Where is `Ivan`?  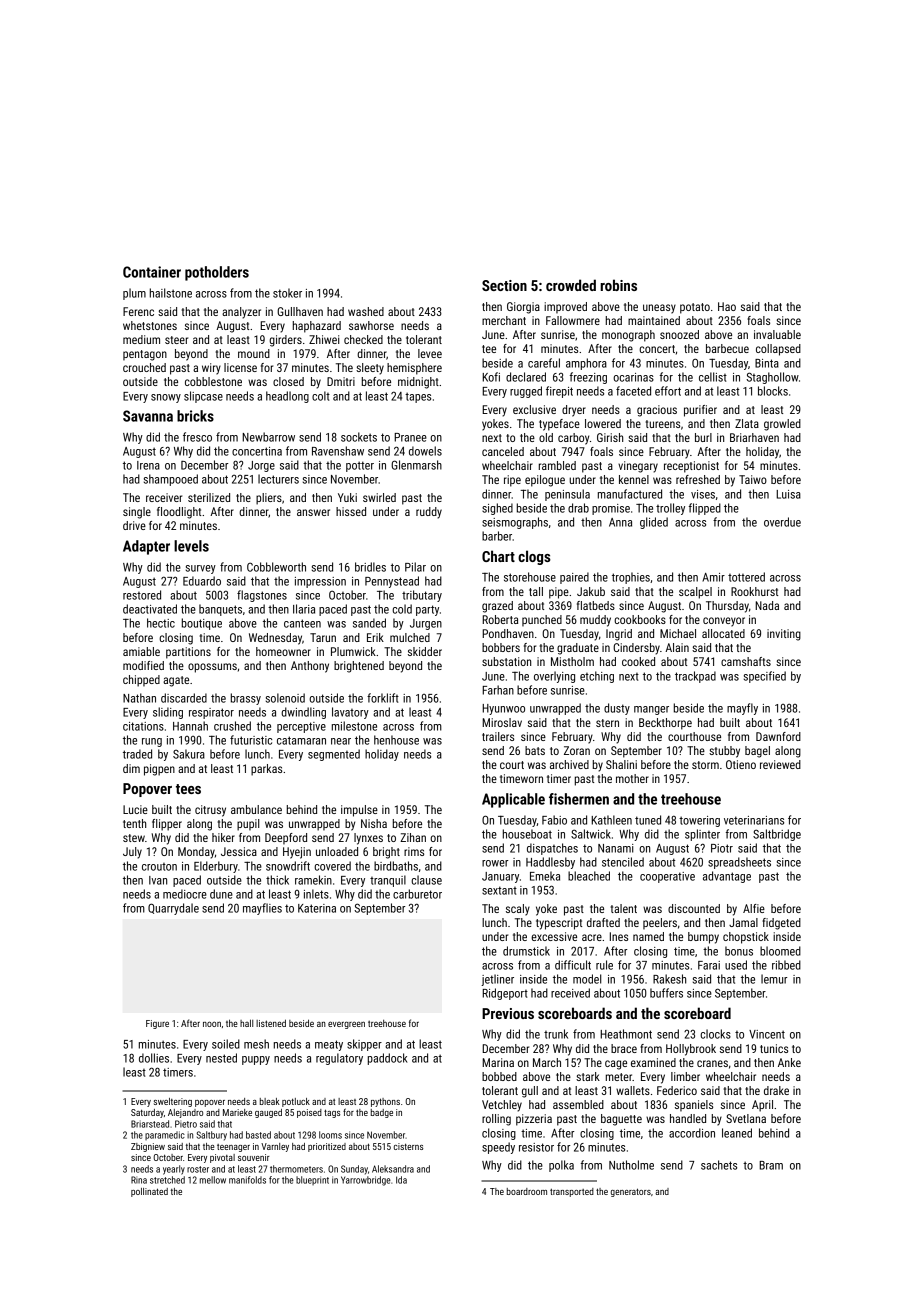
Ivan is located at coordinates (158, 880).
